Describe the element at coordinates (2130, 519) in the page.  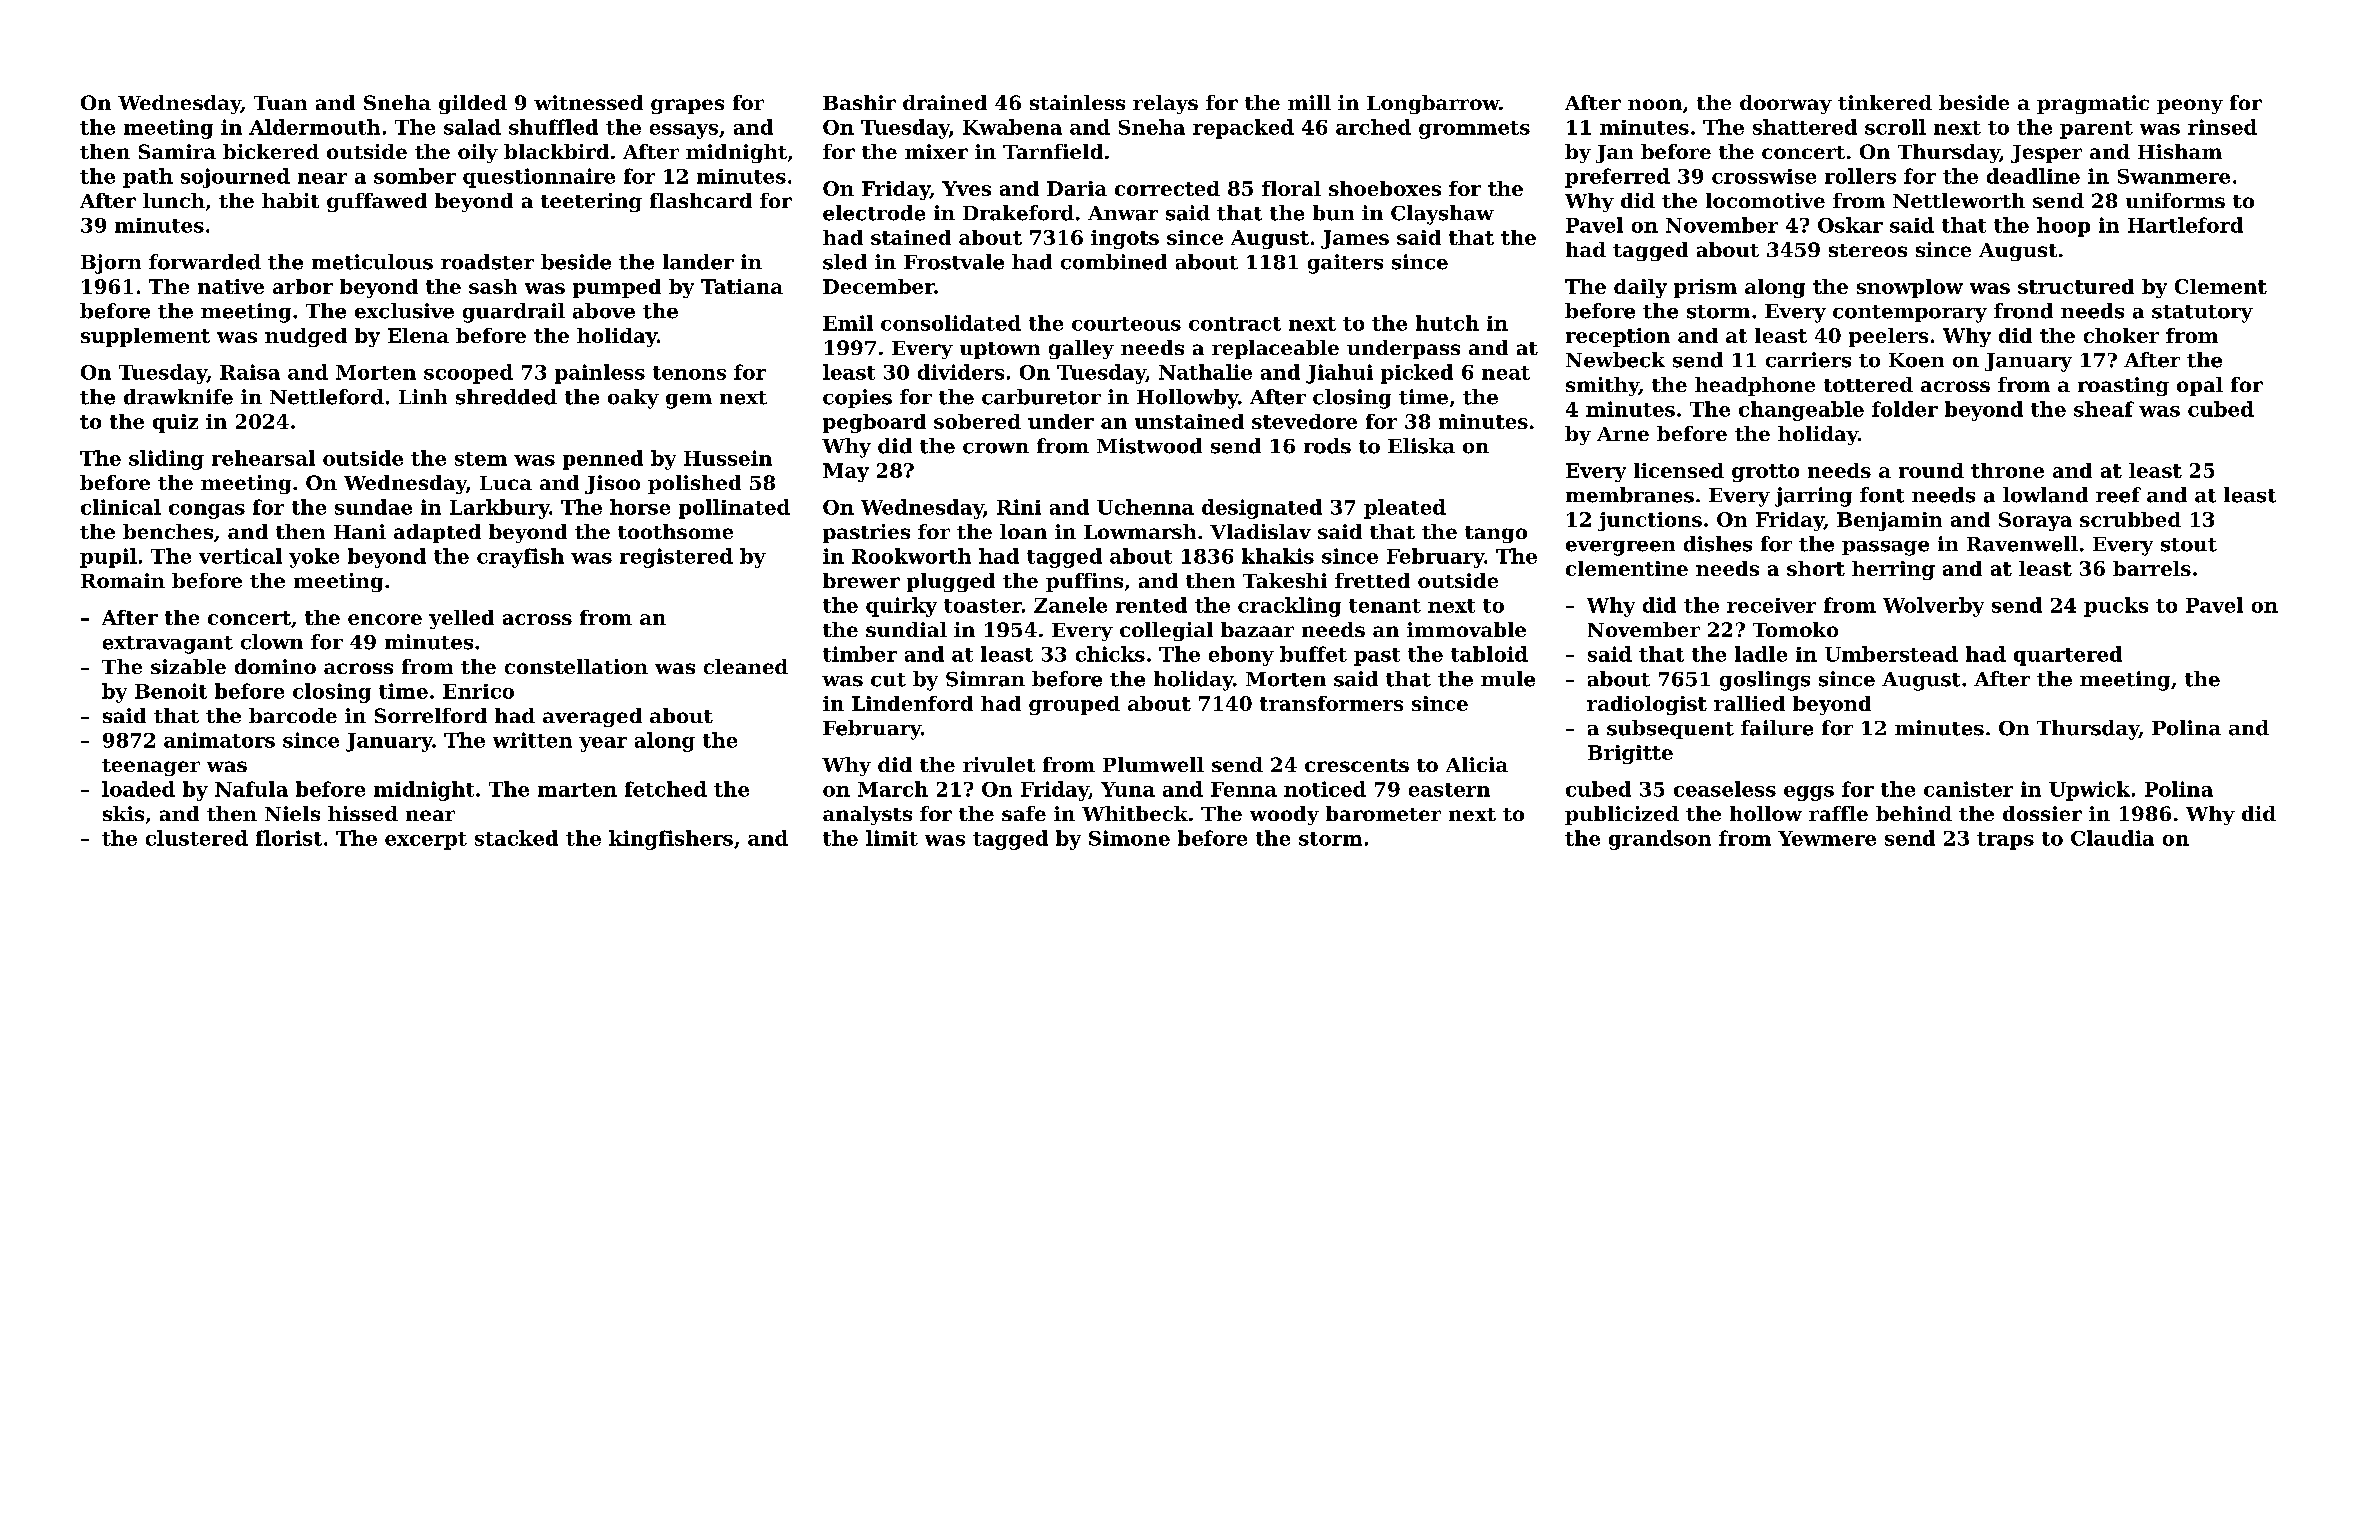
I see `scrubbed` at that location.
